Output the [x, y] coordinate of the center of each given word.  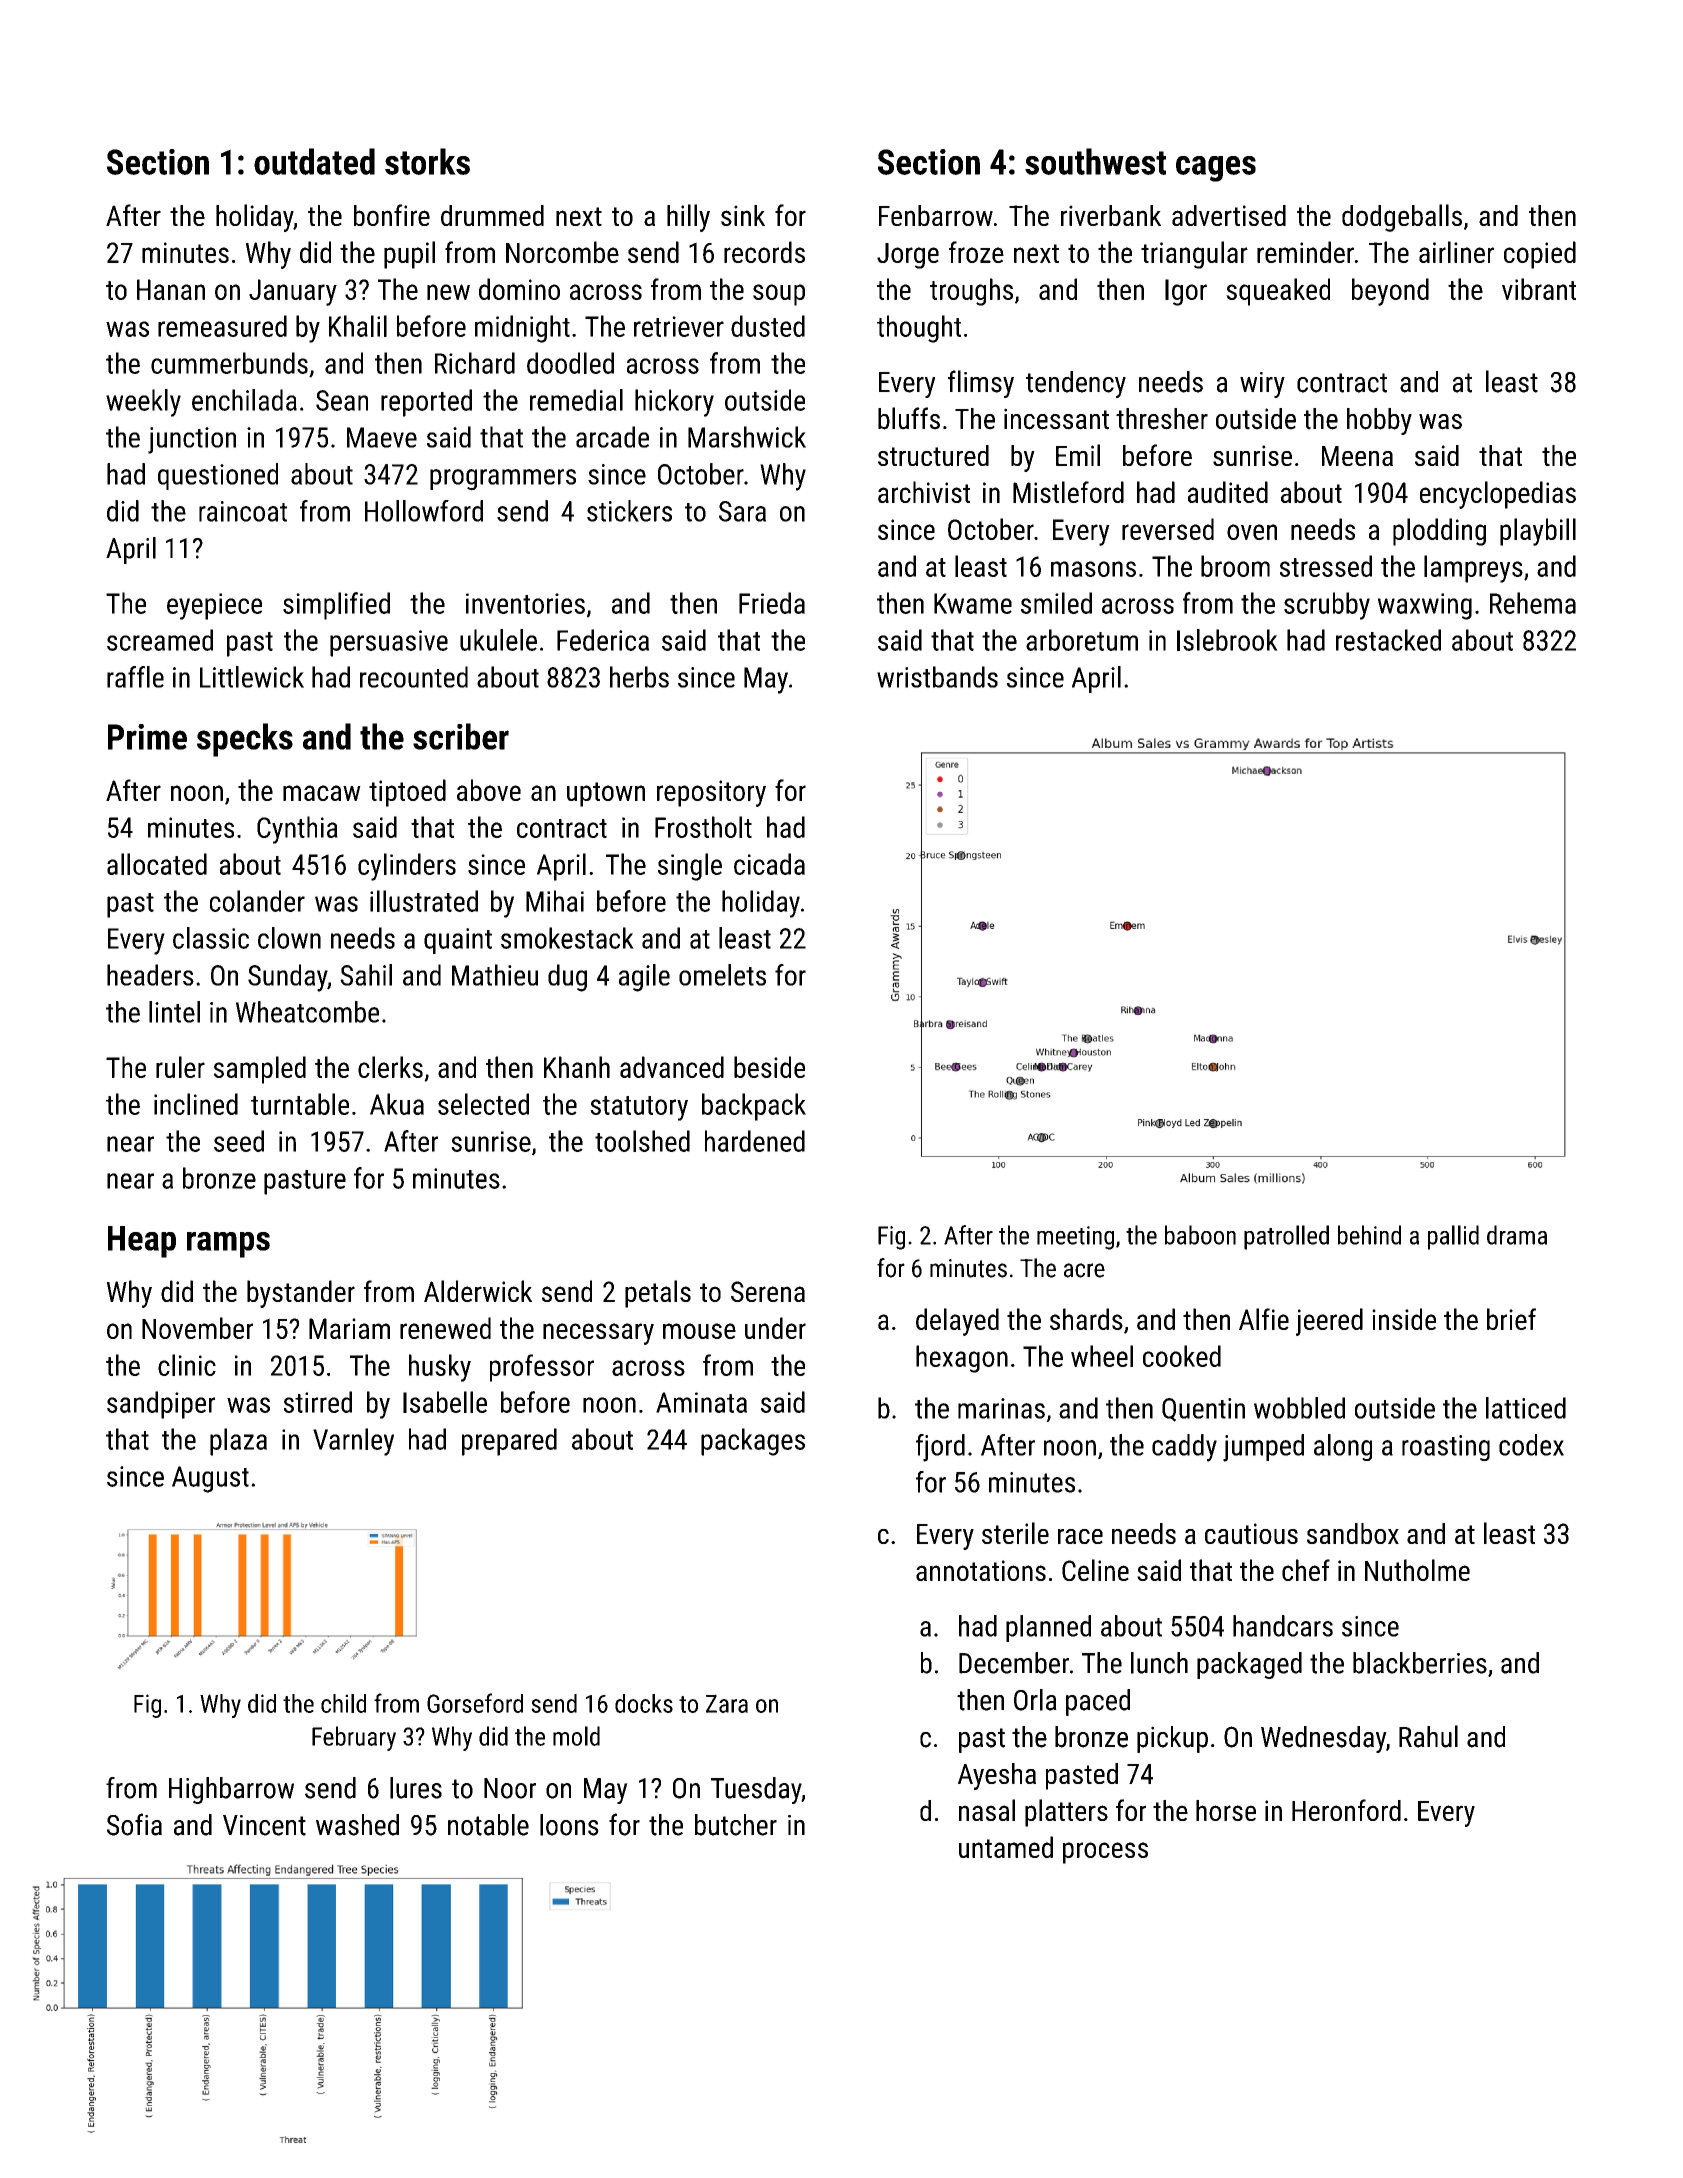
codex [1531, 1445]
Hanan [171, 289]
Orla [1035, 1700]
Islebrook [1227, 640]
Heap [142, 1242]
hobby [1379, 421]
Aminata [701, 1402]
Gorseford [475, 1703]
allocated [157, 864]
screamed [160, 640]
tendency [1076, 384]
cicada [769, 864]
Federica [603, 640]
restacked [1388, 640]
